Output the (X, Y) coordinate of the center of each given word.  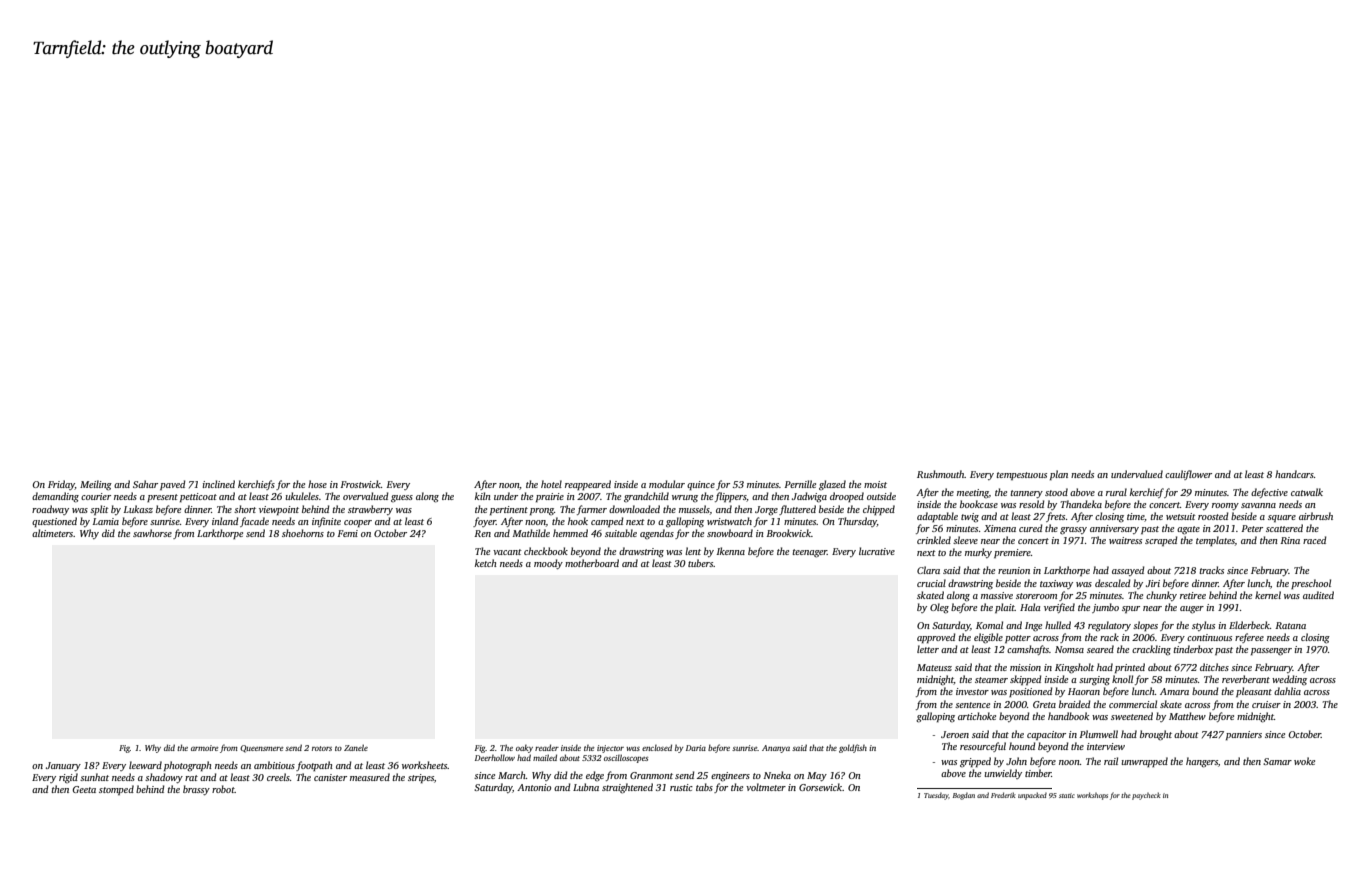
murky (978, 553)
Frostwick (360, 484)
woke (1304, 761)
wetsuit (1181, 516)
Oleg (939, 608)
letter (928, 649)
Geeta (84, 789)
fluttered (797, 510)
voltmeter (766, 787)
